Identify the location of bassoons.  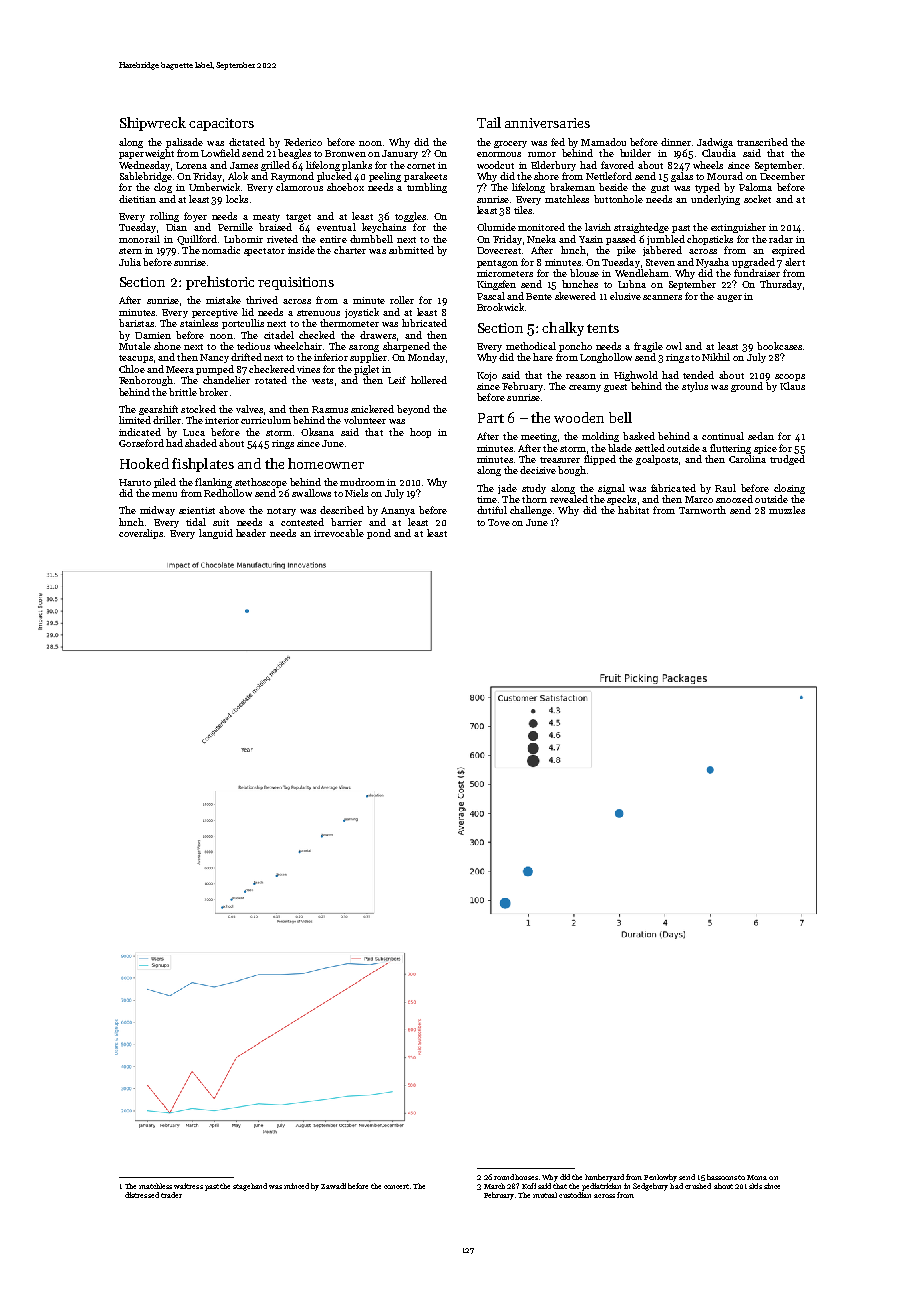
(722, 1177).
